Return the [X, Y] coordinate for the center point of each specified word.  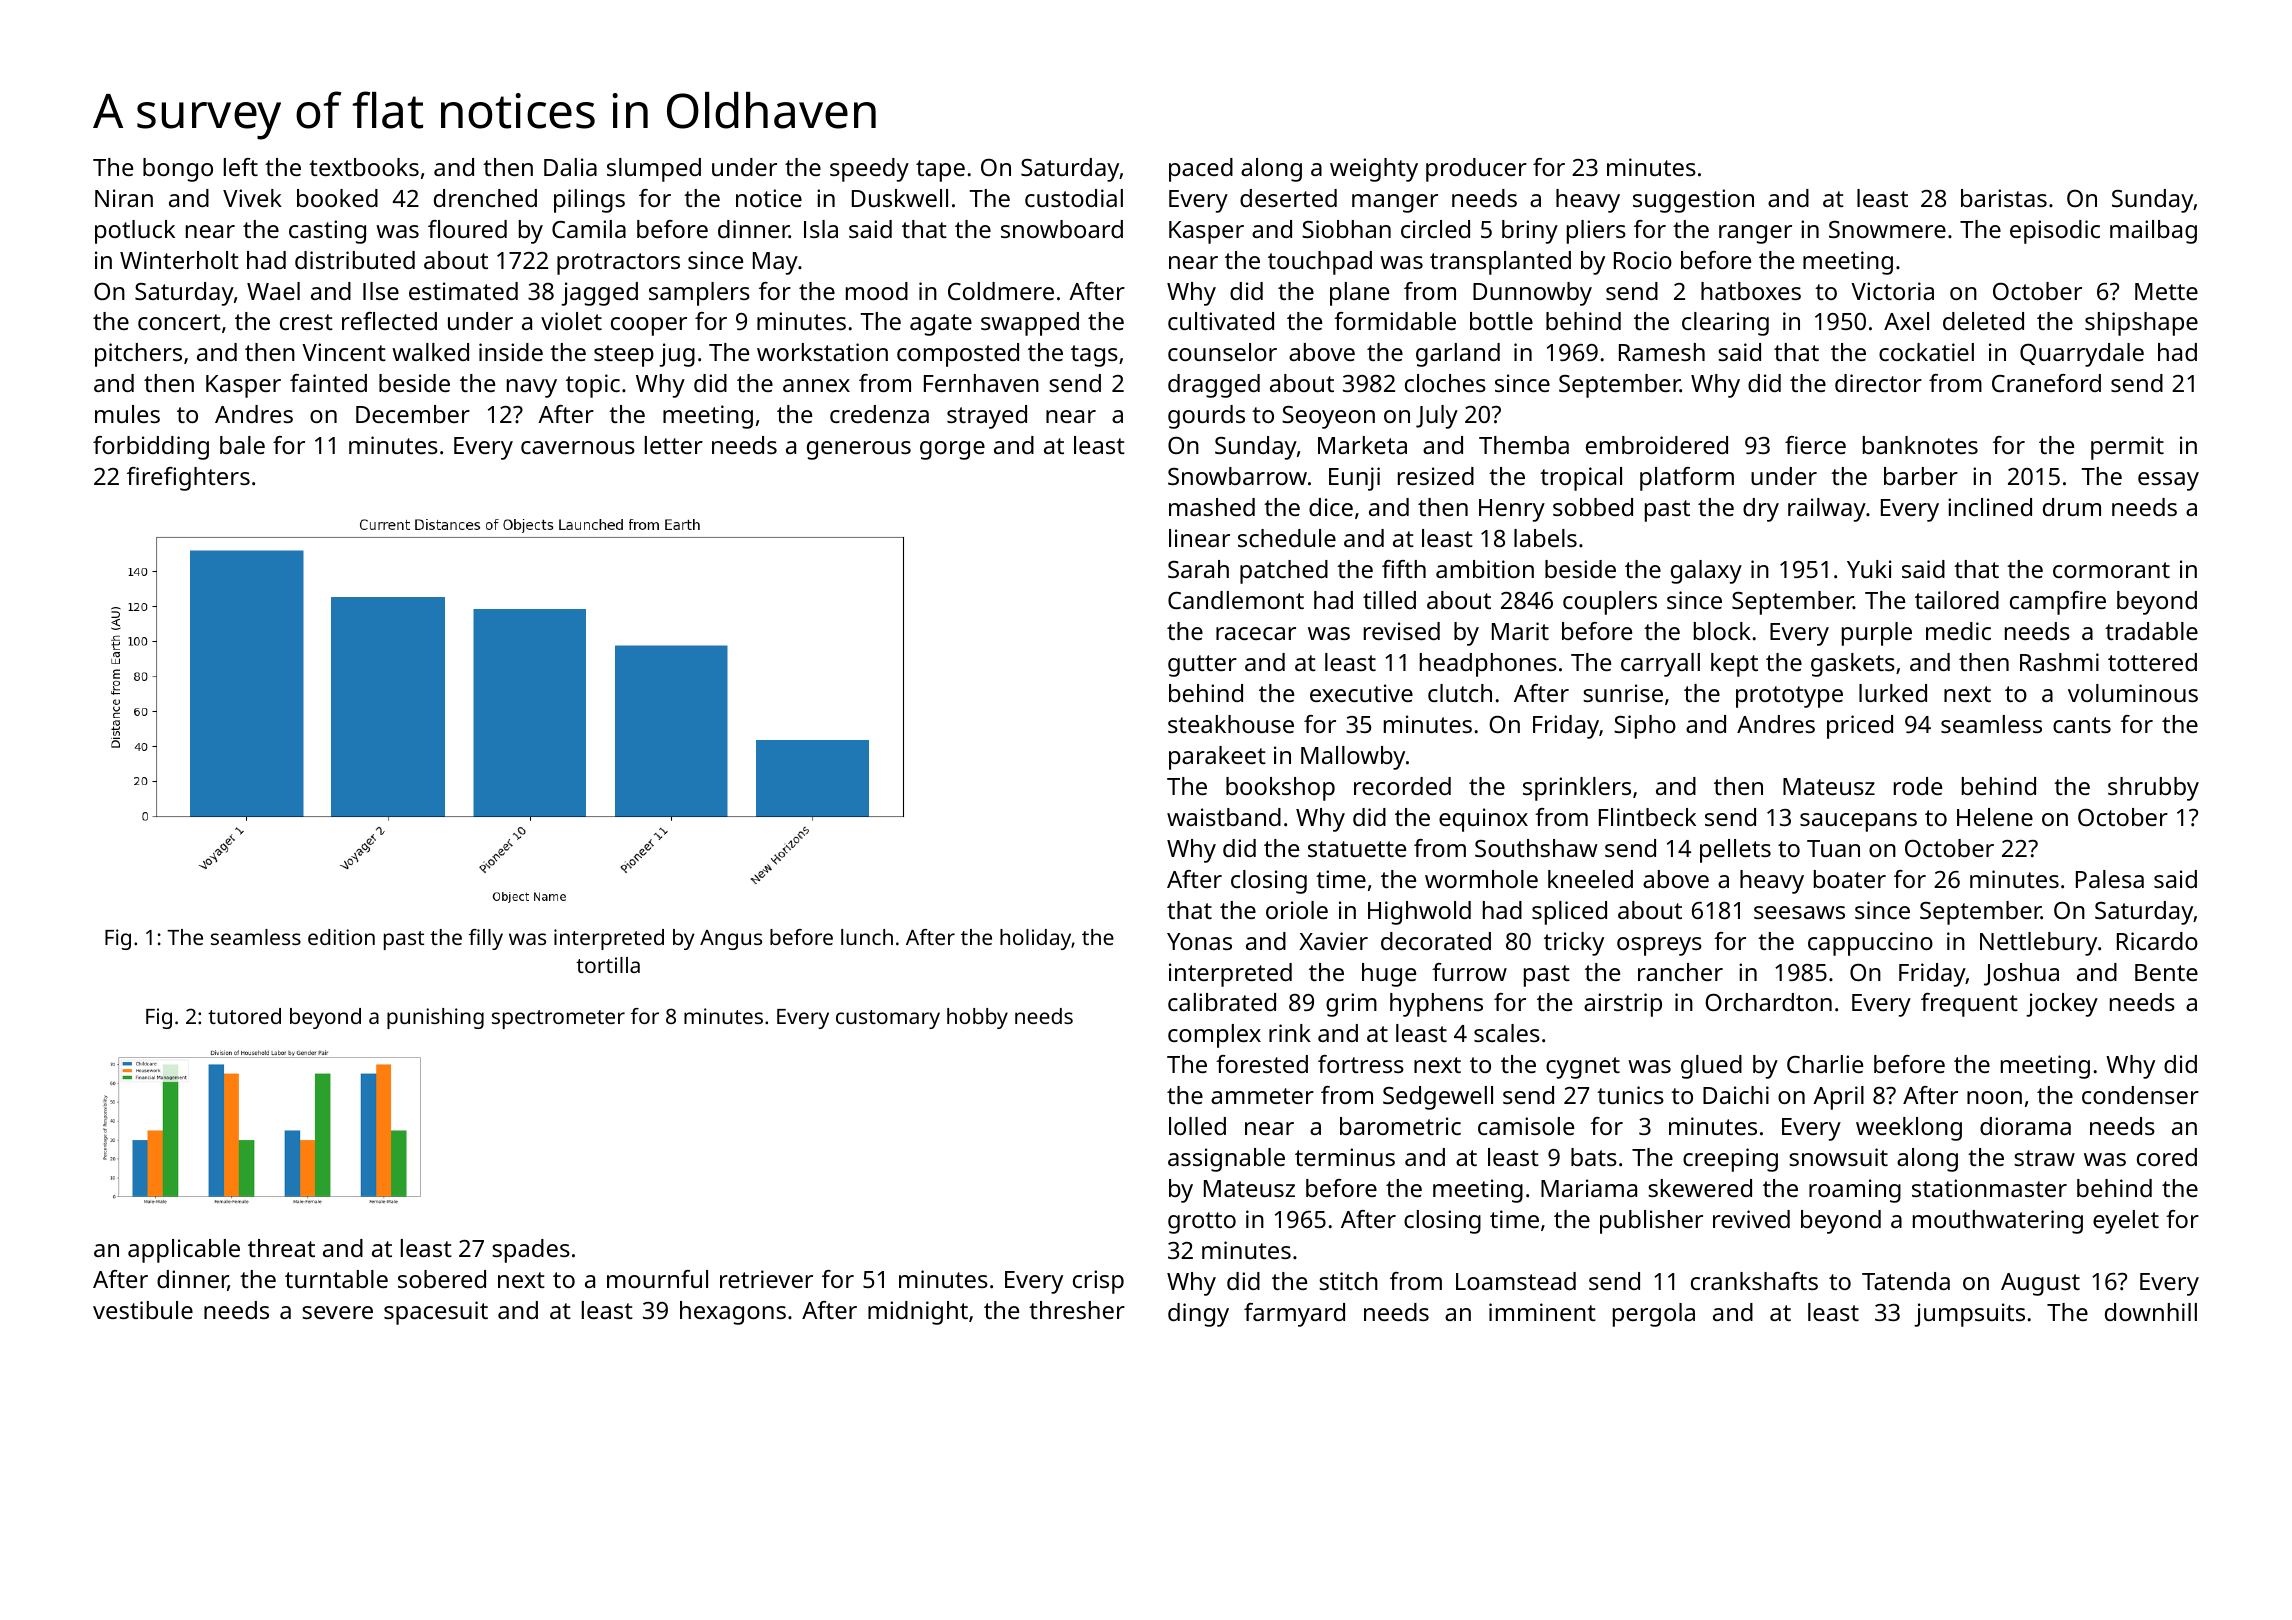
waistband [1224, 817]
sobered [442, 1279]
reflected [389, 321]
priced [1860, 727]
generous [859, 450]
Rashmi [2059, 662]
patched [1284, 572]
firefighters [188, 479]
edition [341, 937]
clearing [1725, 324]
